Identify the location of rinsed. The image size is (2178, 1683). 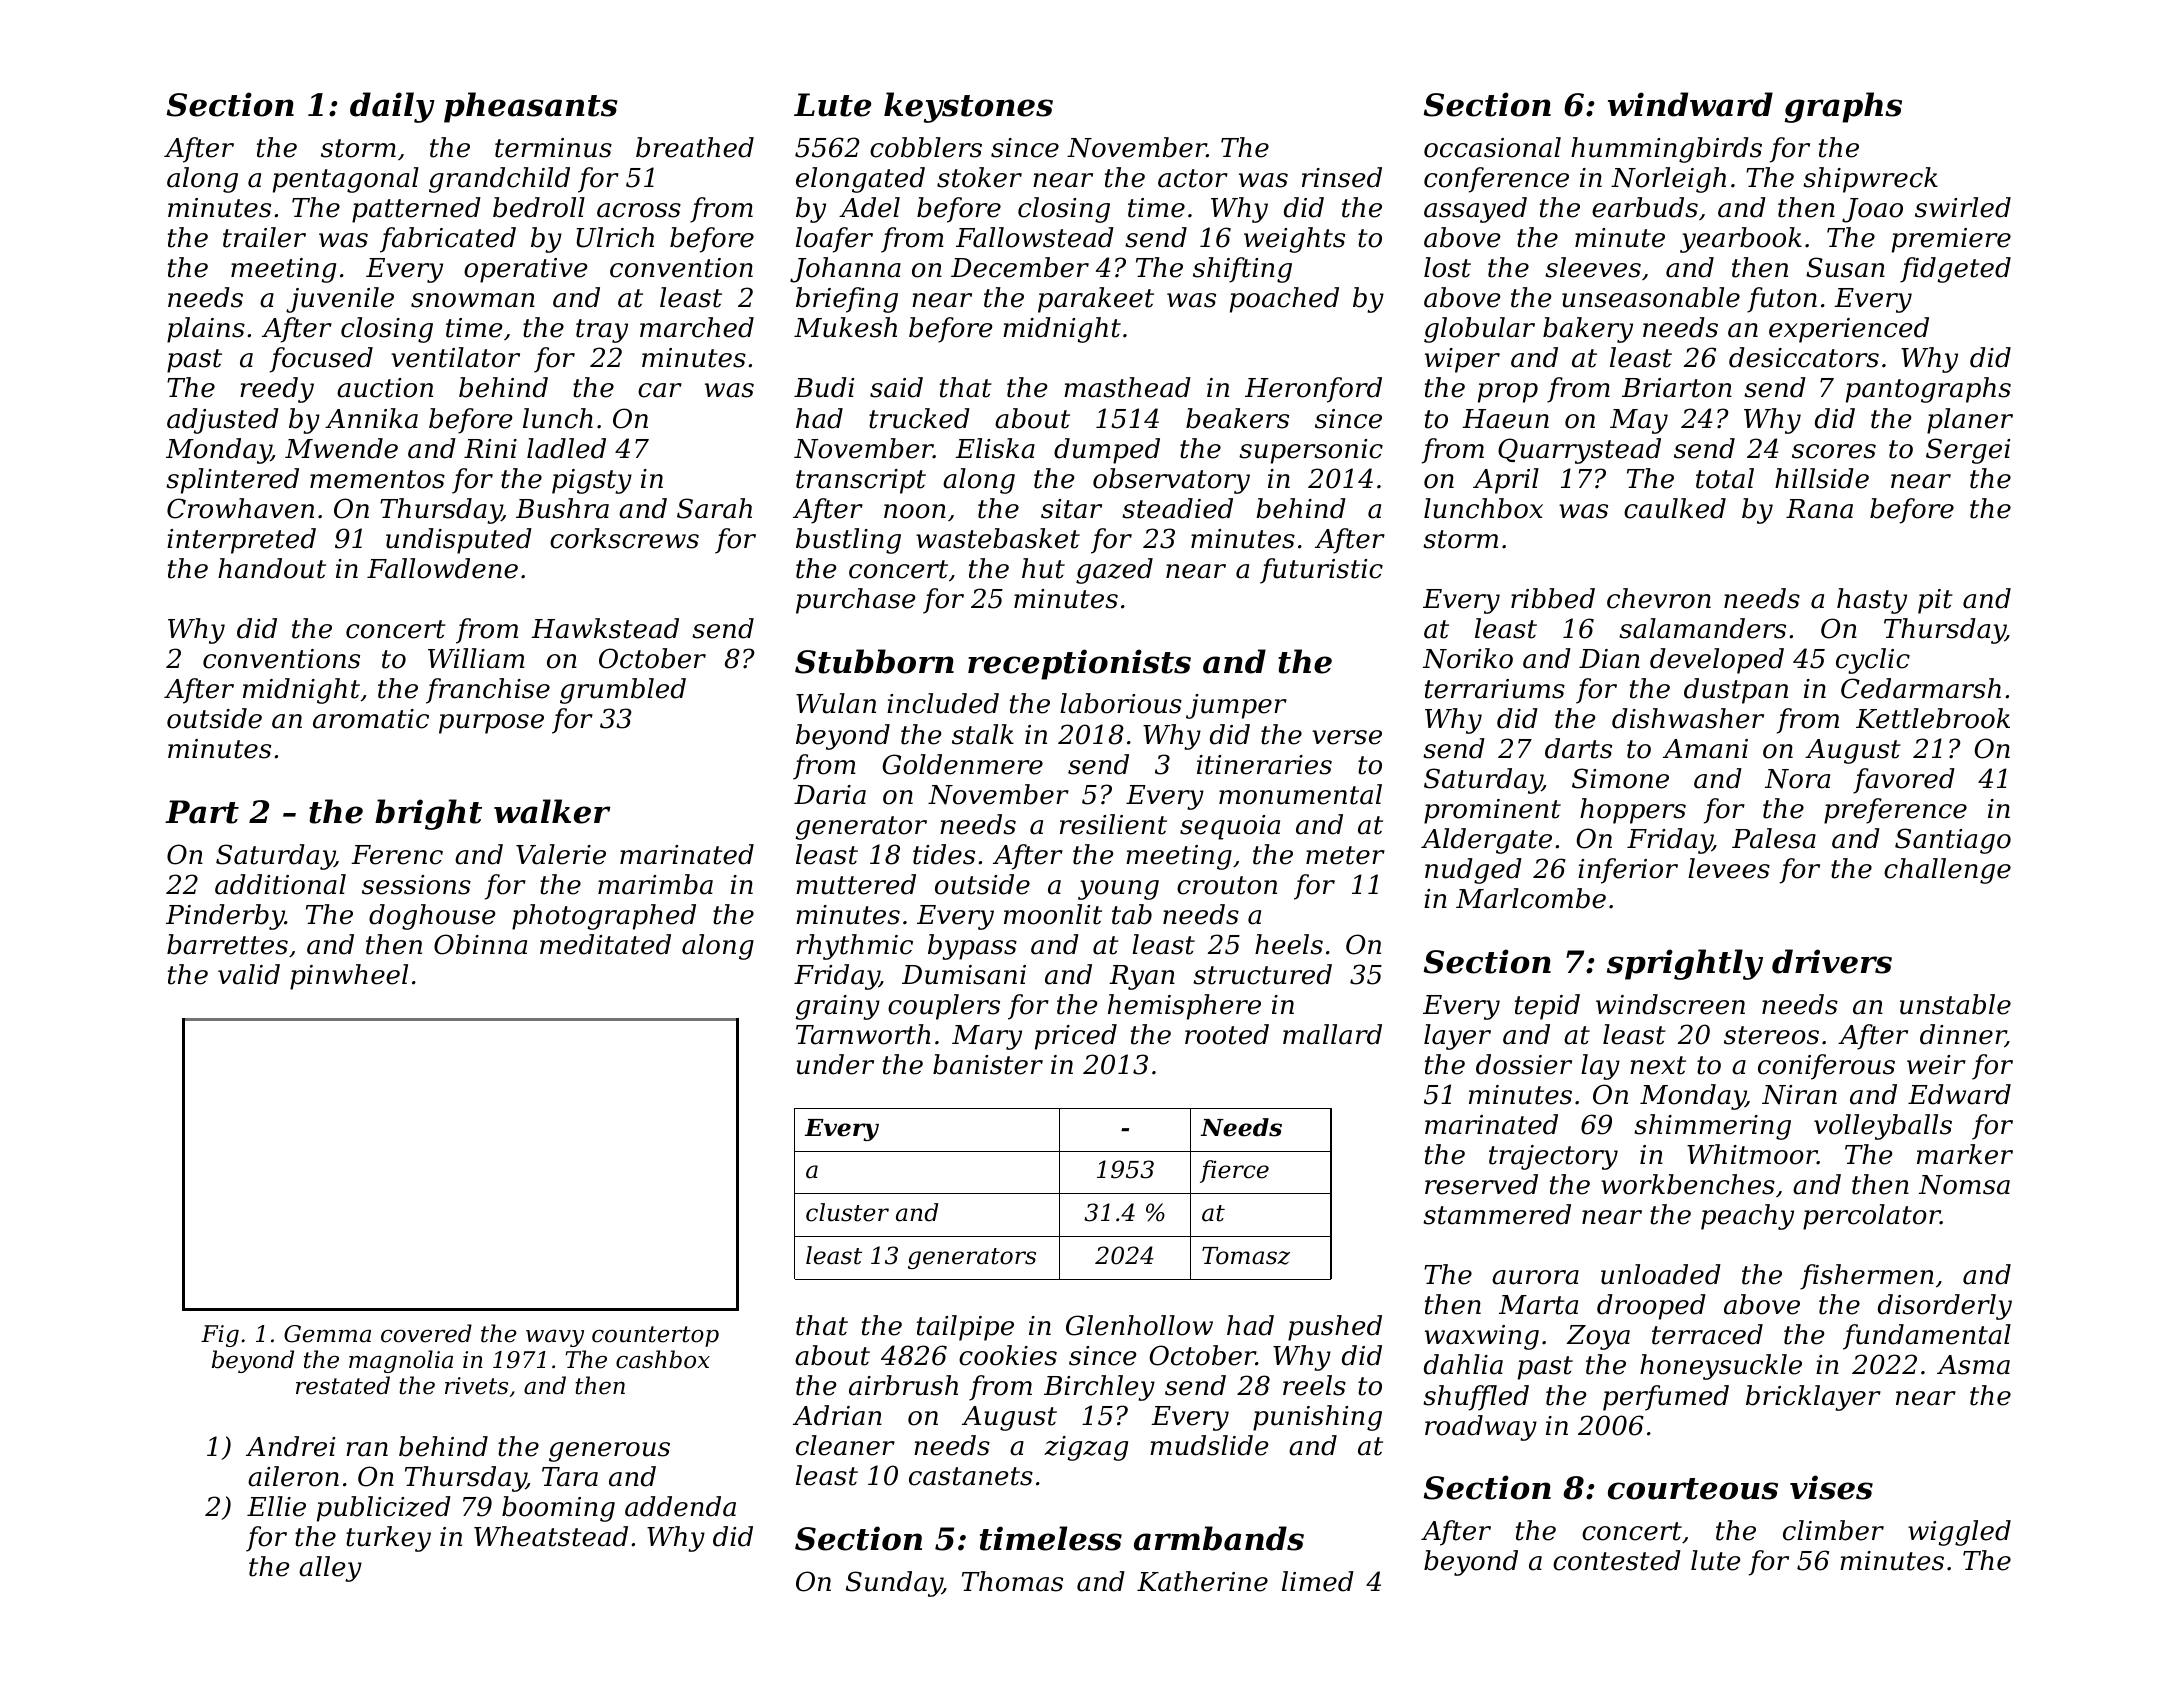
(1342, 177).
